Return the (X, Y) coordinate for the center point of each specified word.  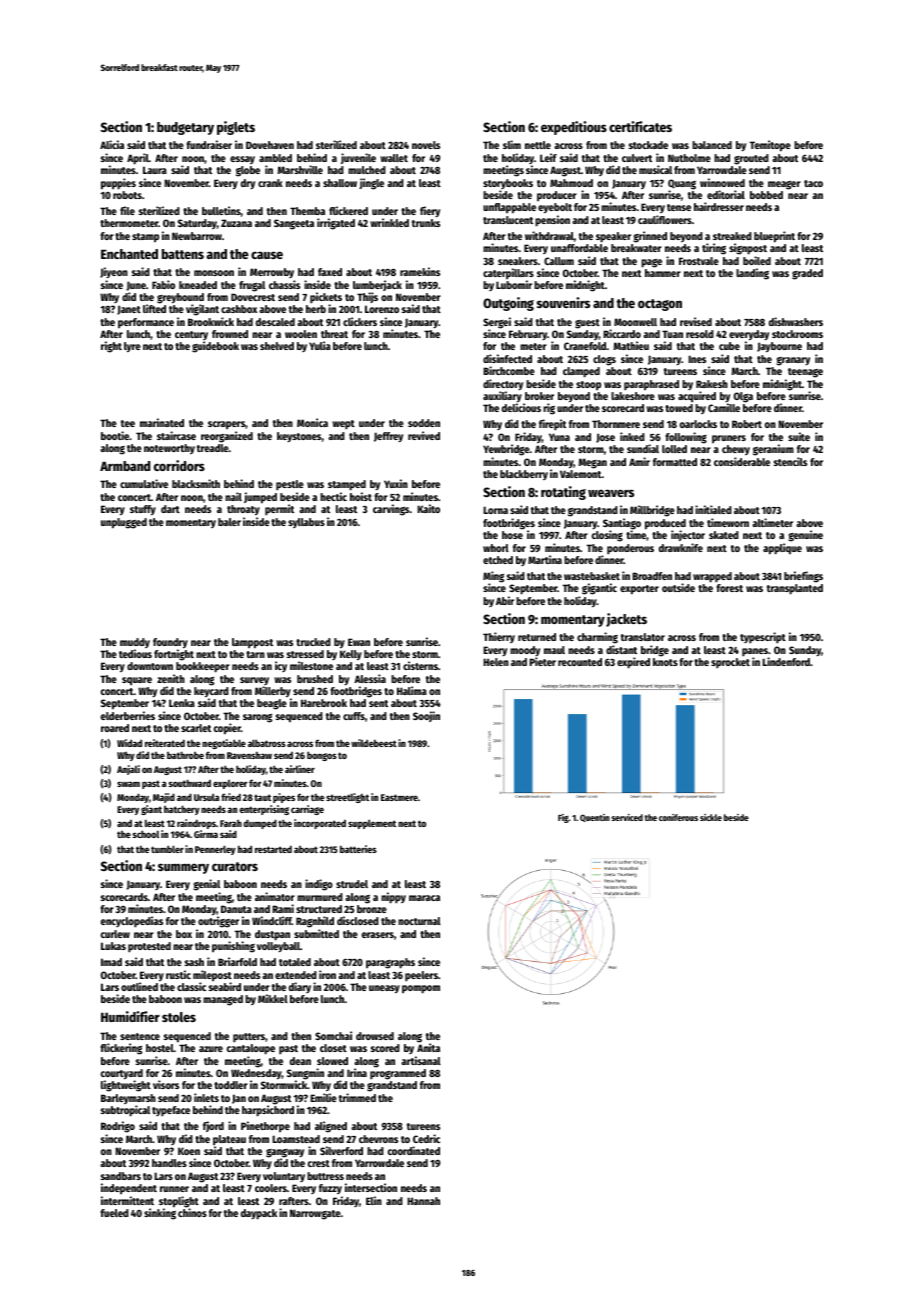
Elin (374, 1200)
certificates (640, 126)
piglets (236, 128)
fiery (430, 211)
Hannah (423, 1201)
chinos (192, 1212)
